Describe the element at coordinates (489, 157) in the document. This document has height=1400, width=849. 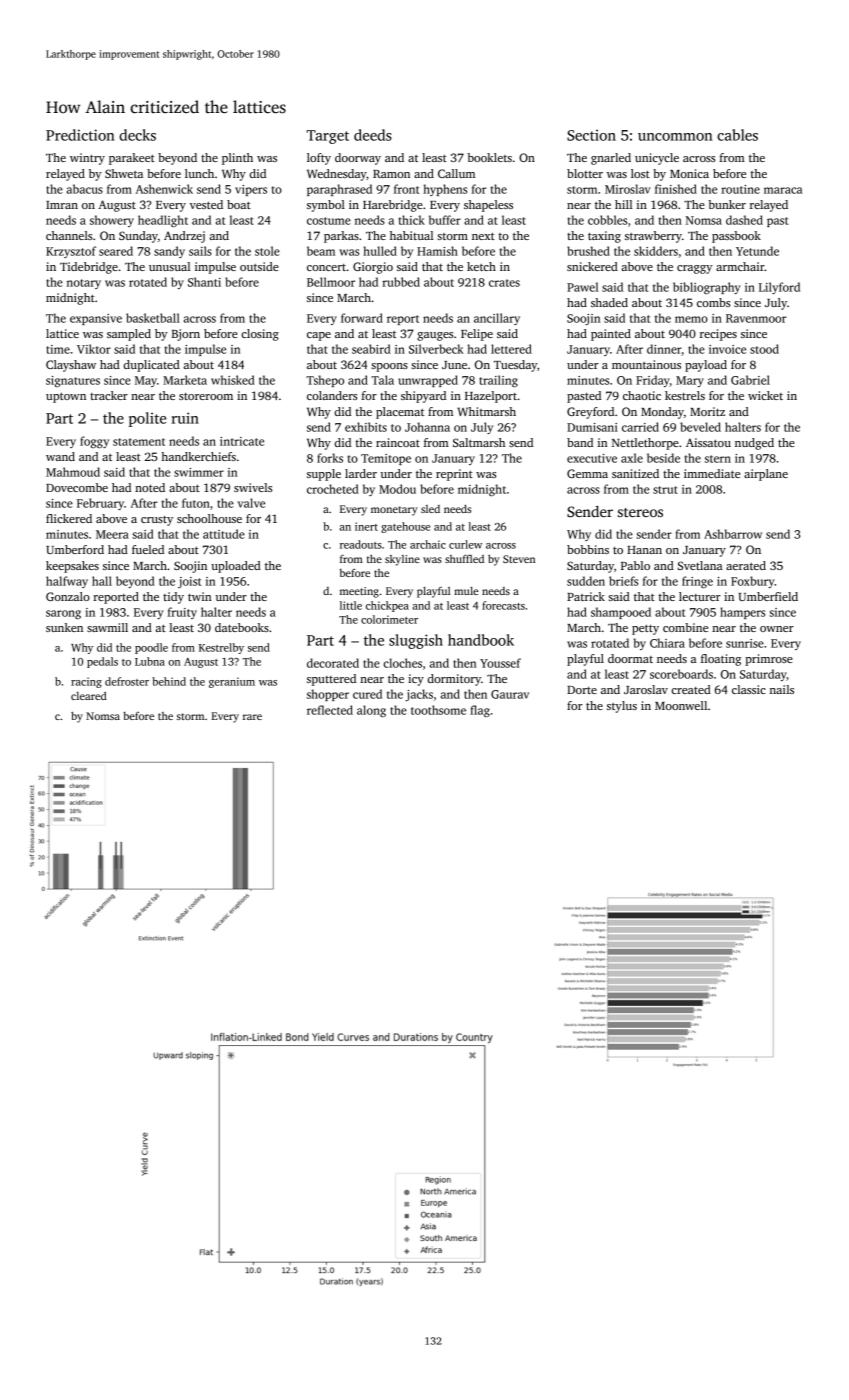
I see `booklets` at that location.
